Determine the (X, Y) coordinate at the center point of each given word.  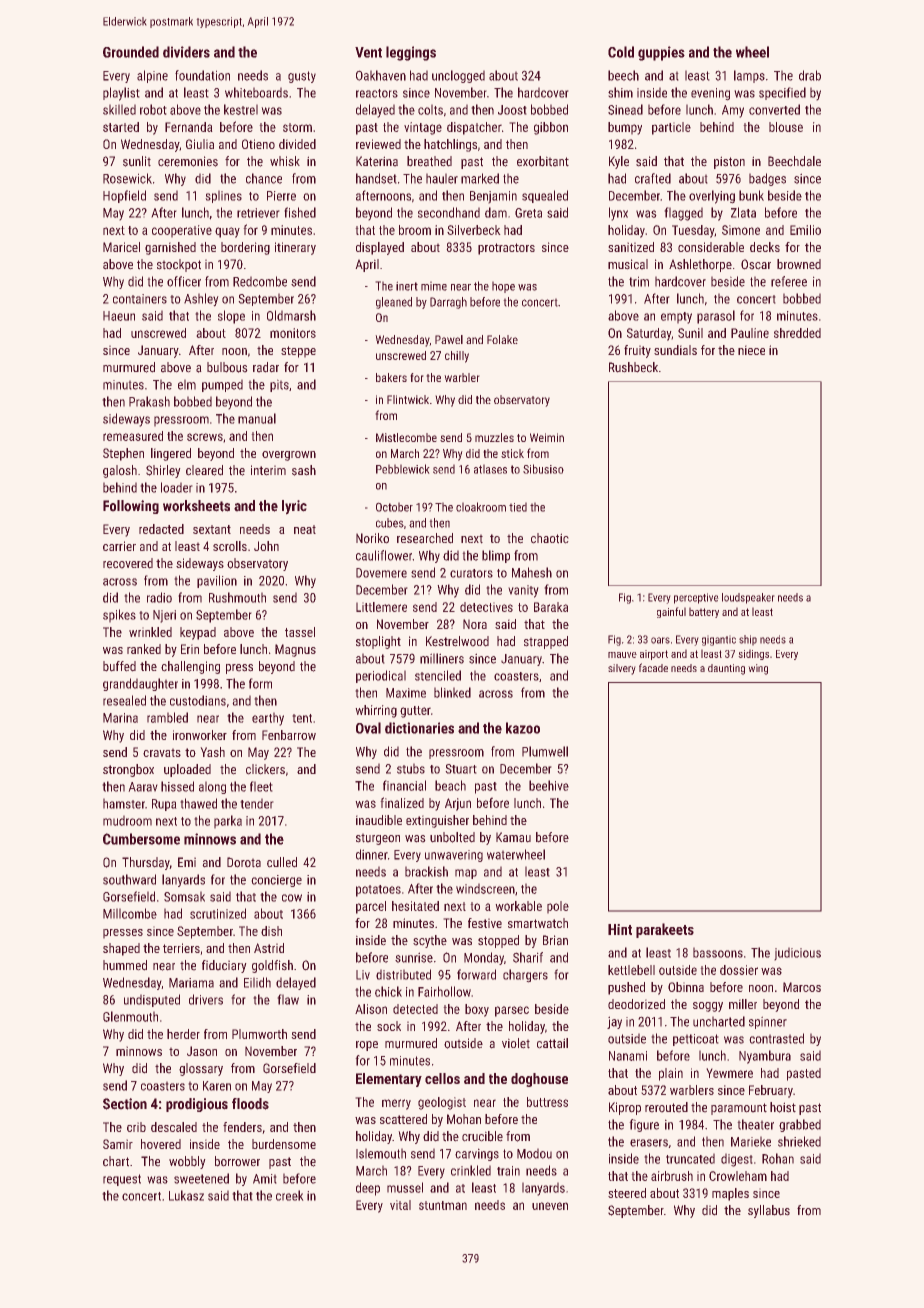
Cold (621, 52)
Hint (620, 929)
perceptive (696, 598)
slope (231, 317)
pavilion (217, 581)
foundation (202, 75)
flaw (288, 999)
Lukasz (186, 1195)
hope (503, 287)
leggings (411, 53)
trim (639, 282)
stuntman (443, 1205)
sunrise (414, 958)
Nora (475, 624)
